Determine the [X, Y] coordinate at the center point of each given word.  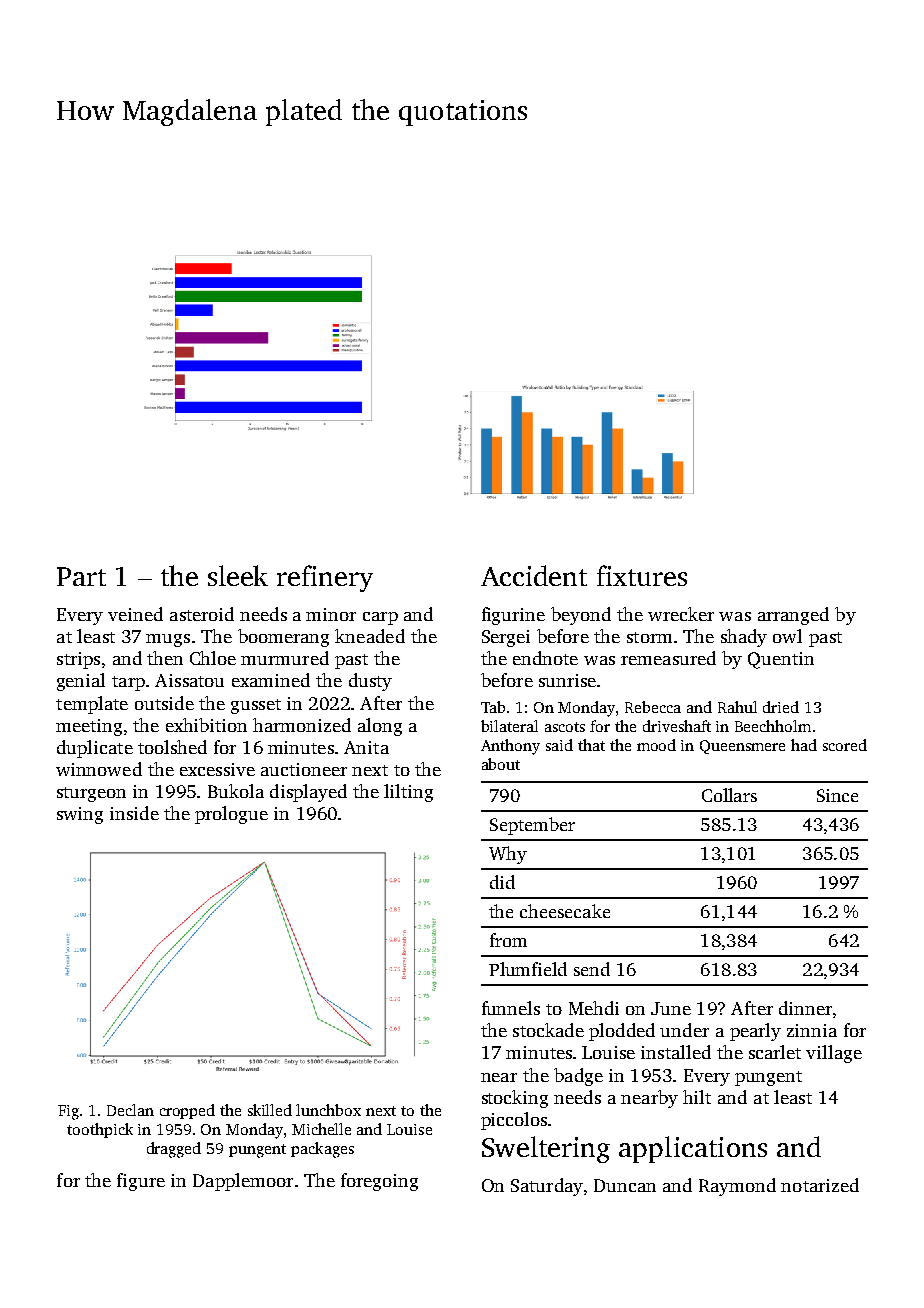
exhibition [206, 725]
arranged [793, 616]
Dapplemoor [243, 1182]
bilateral [509, 726]
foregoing [379, 1182]
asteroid [202, 614]
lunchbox [328, 1110]
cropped [187, 1111]
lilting [408, 793]
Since [837, 795]
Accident [534, 575]
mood [656, 745]
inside [134, 813]
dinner [805, 1008]
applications [693, 1149]
